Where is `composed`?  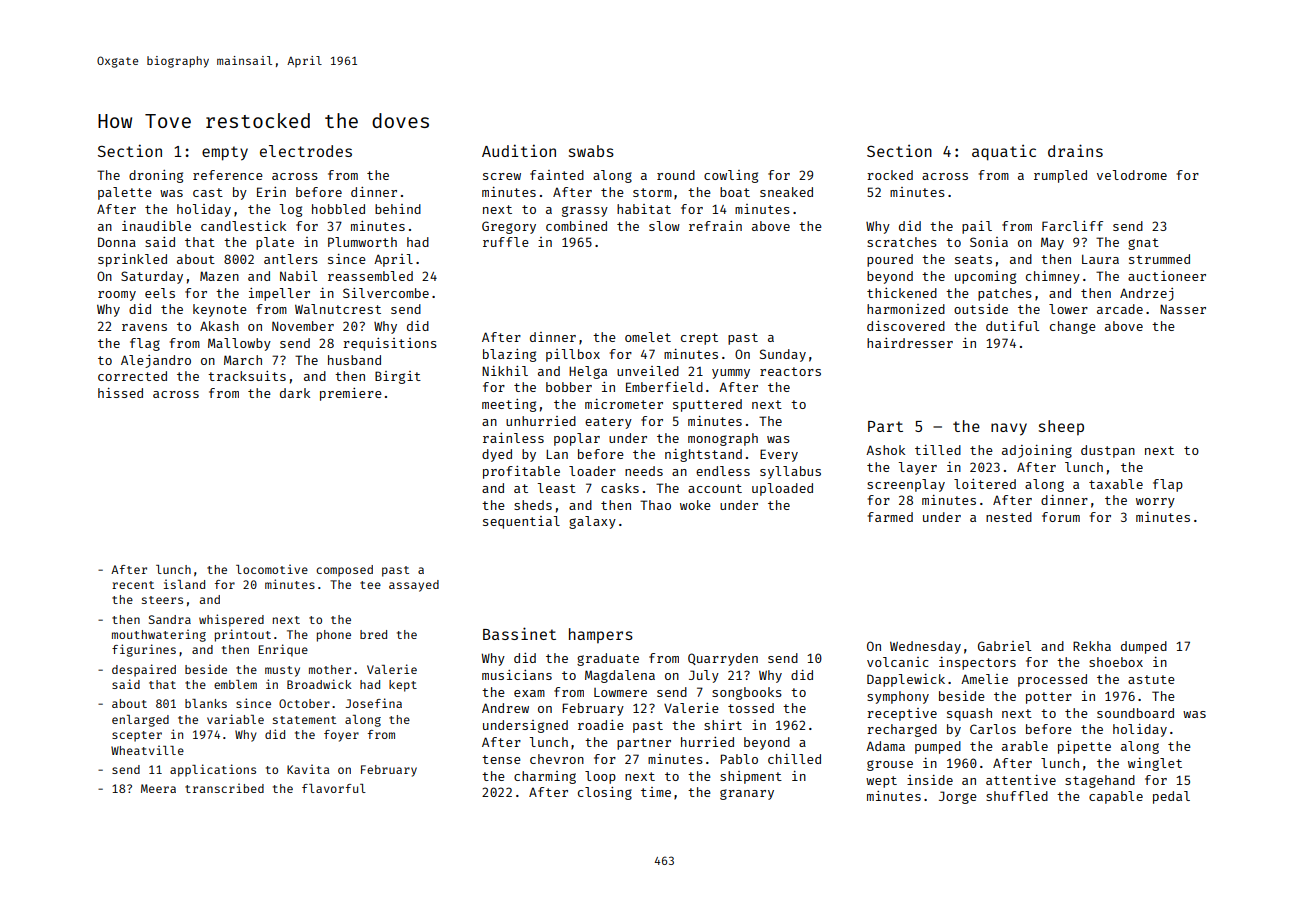
composed is located at coordinates (344, 571).
